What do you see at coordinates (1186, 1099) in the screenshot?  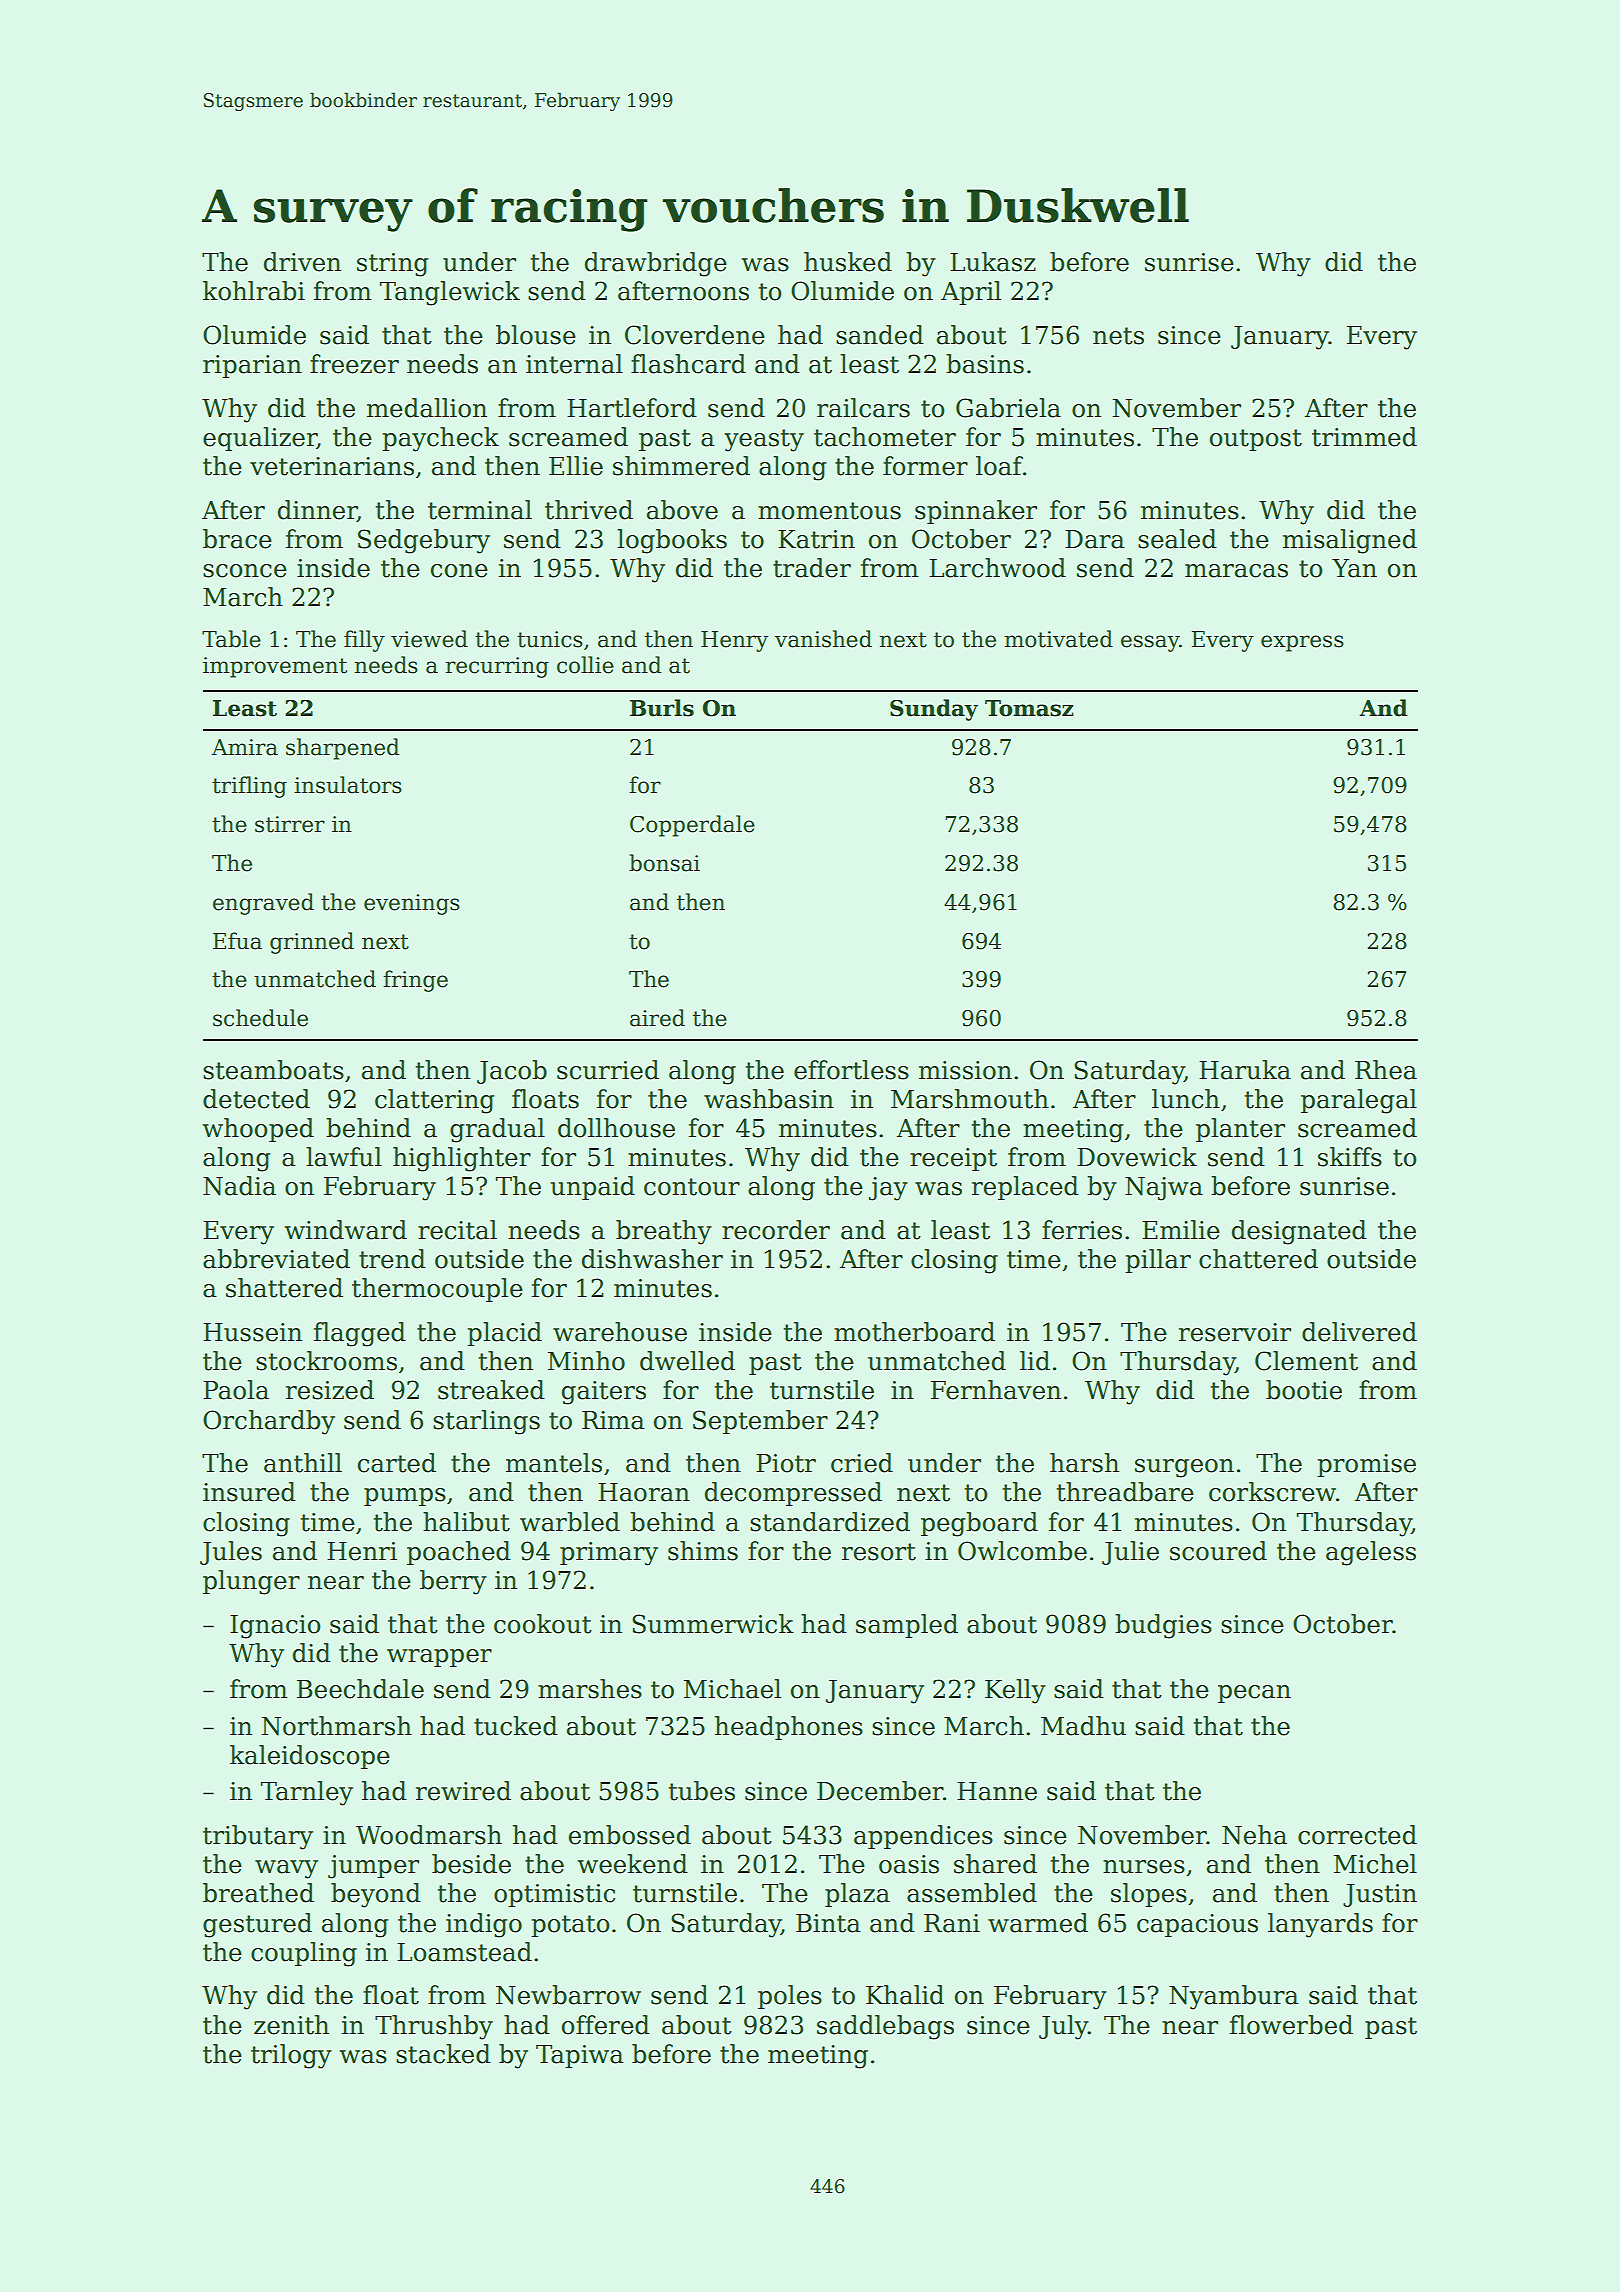 I see `lunch` at bounding box center [1186, 1099].
